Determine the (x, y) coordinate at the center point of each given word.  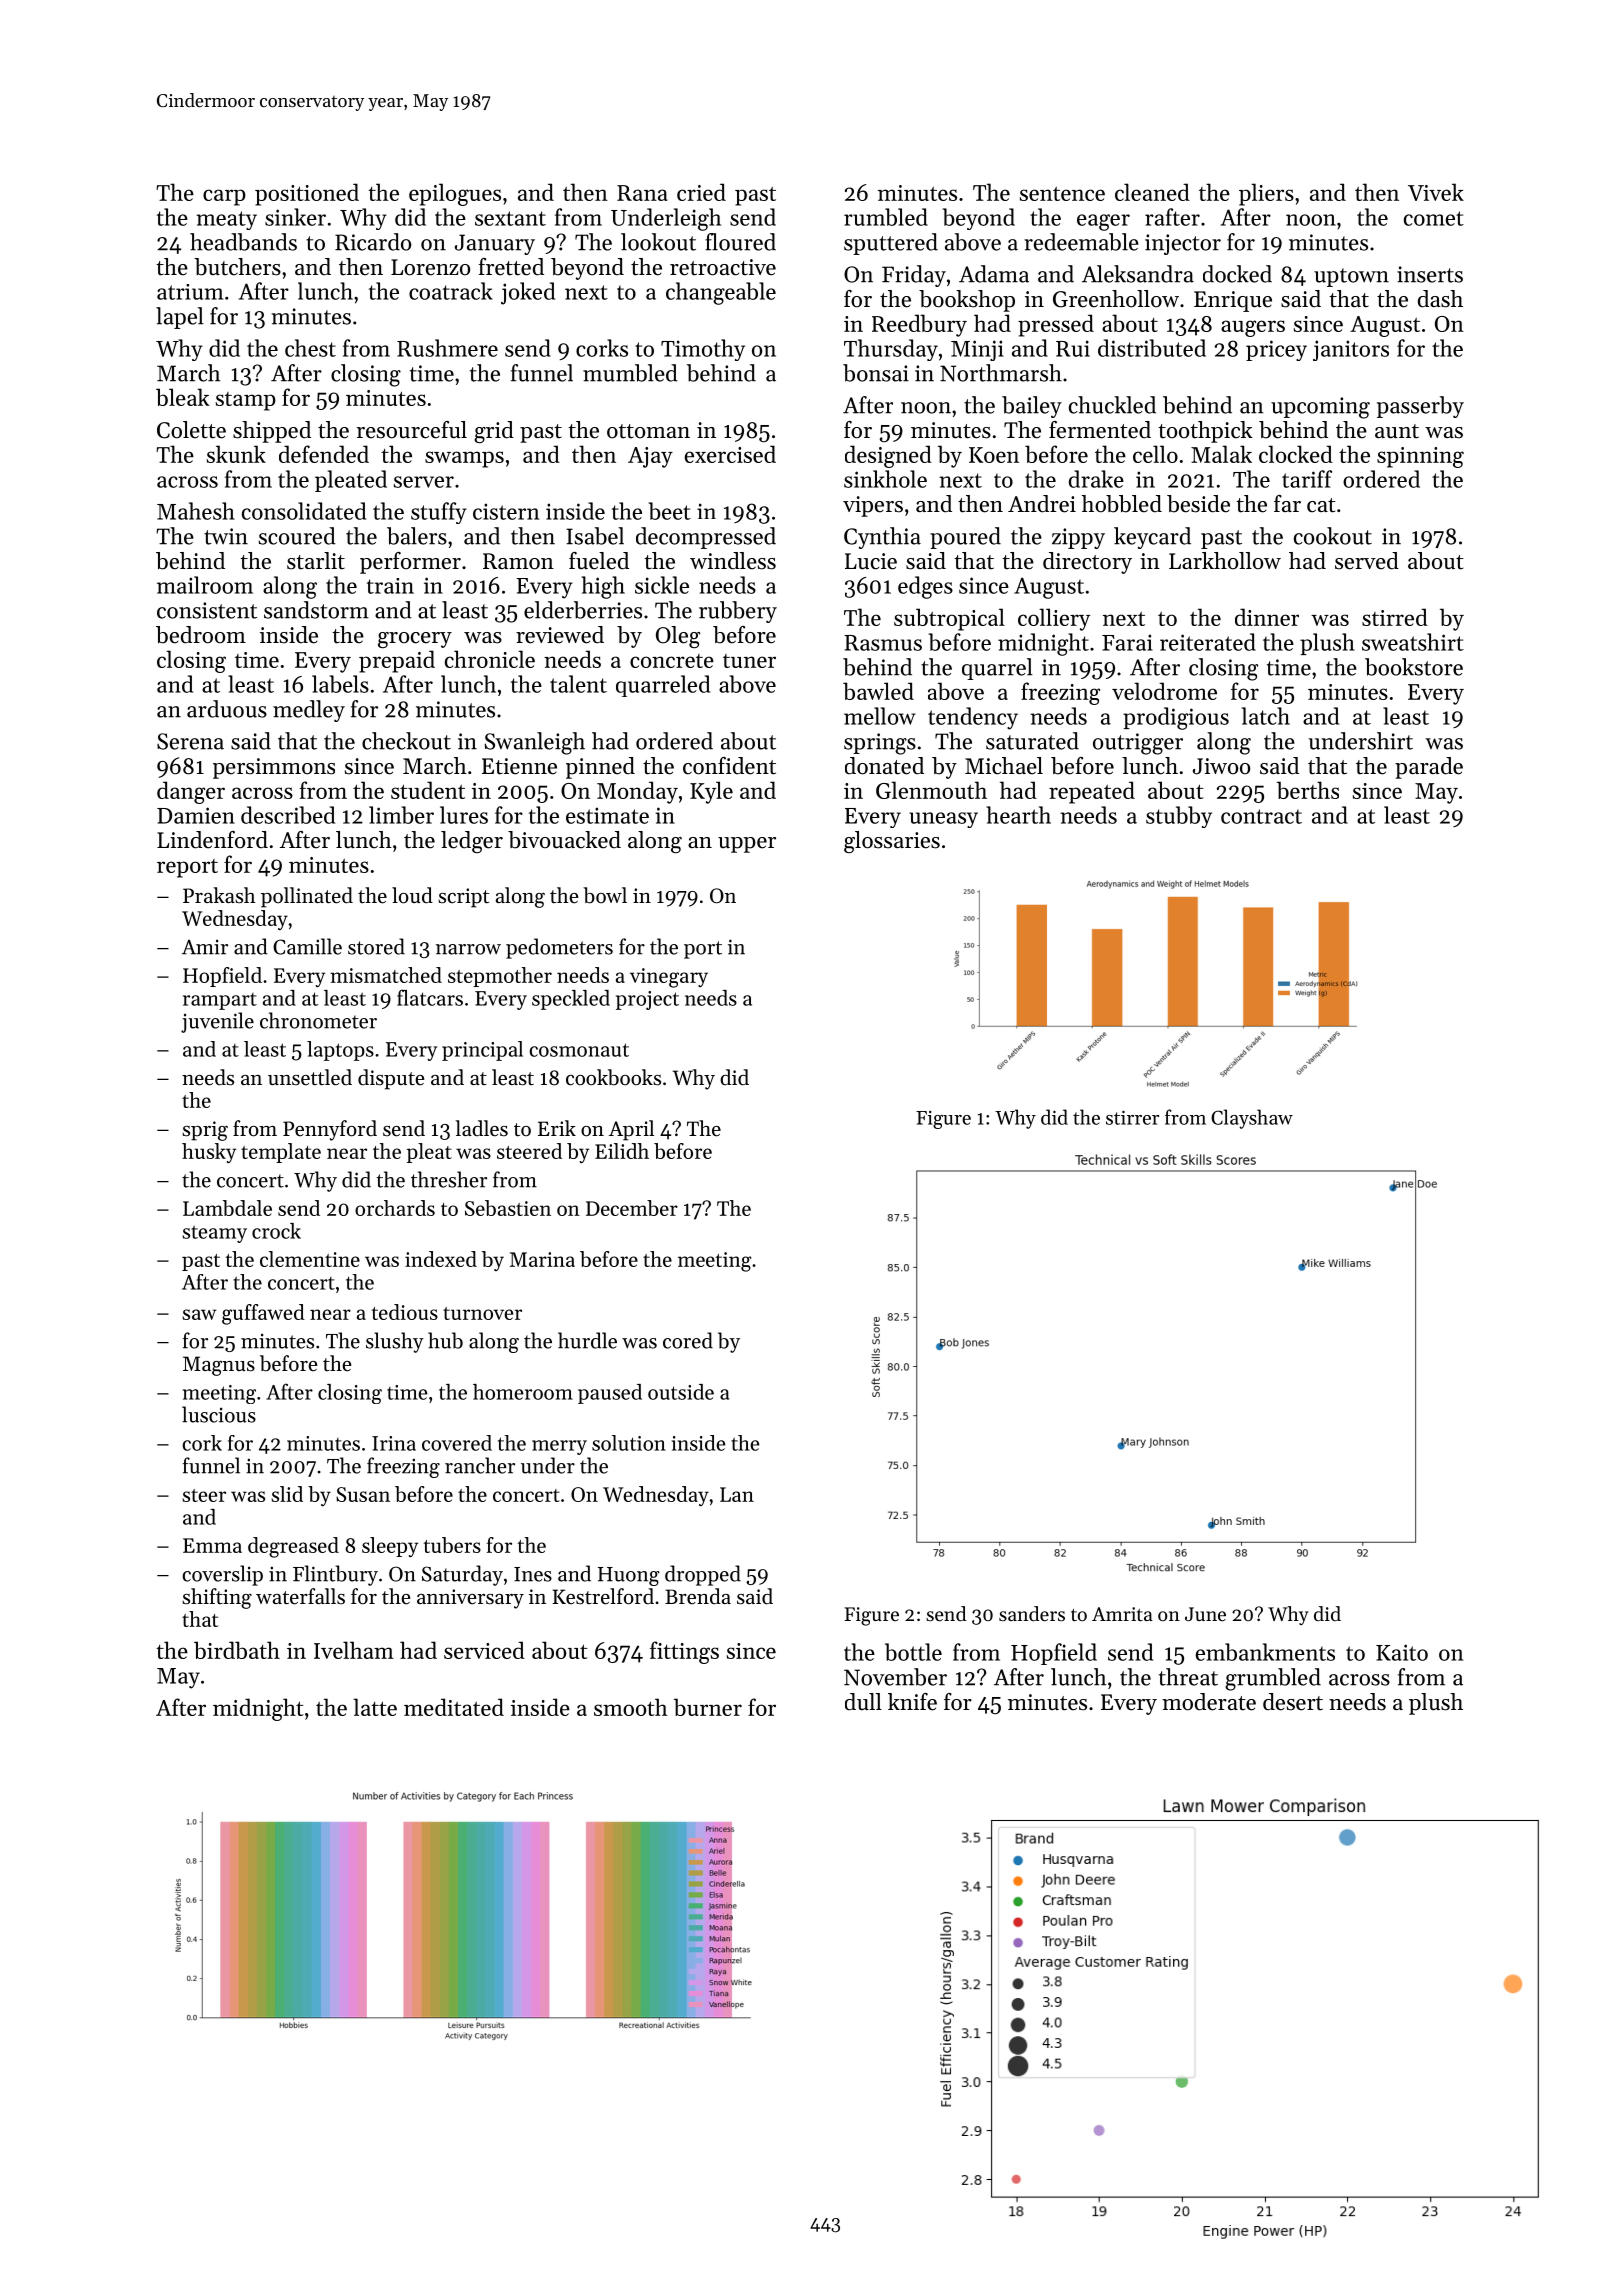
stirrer (1132, 1117)
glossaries (892, 842)
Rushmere (447, 348)
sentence (1062, 194)
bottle (913, 1652)
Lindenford (212, 840)
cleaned (1152, 192)
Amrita (1122, 1614)
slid (287, 1494)
